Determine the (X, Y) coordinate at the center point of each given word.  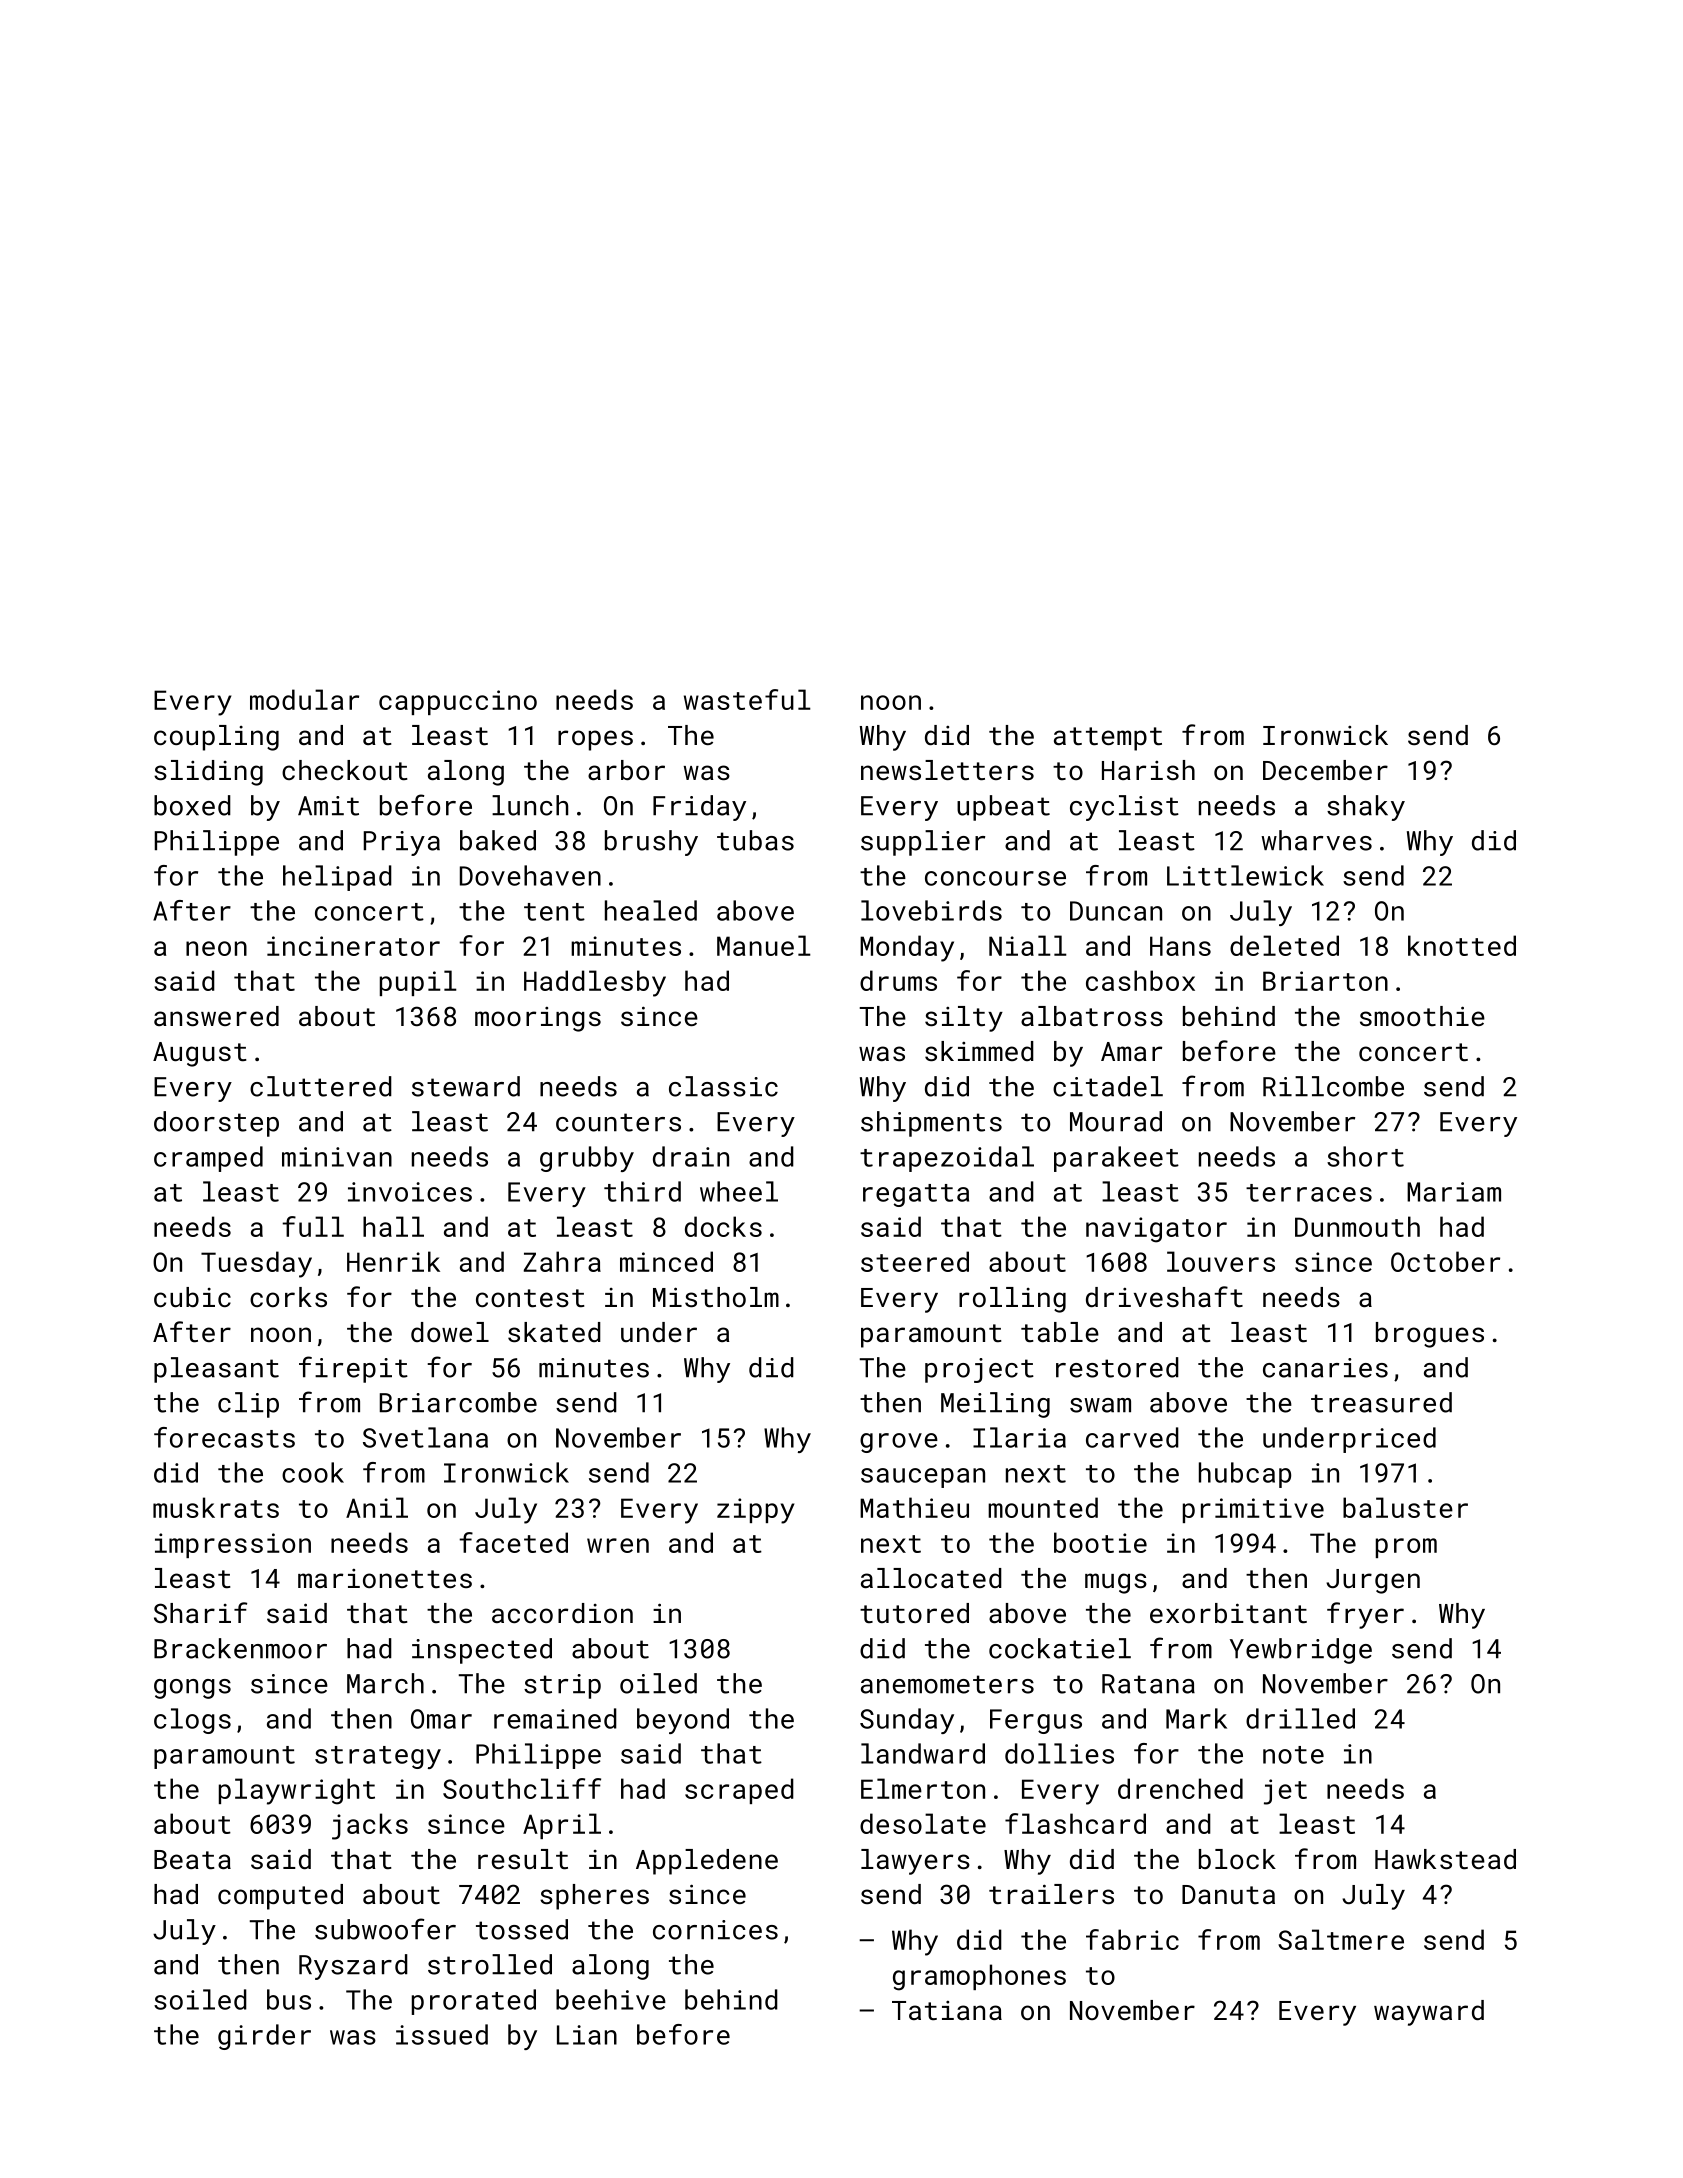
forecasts (224, 1437)
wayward (1429, 2013)
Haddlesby (595, 983)
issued (442, 2034)
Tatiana (947, 2010)
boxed (192, 805)
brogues (1430, 1335)
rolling (1012, 1300)
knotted (1462, 945)
